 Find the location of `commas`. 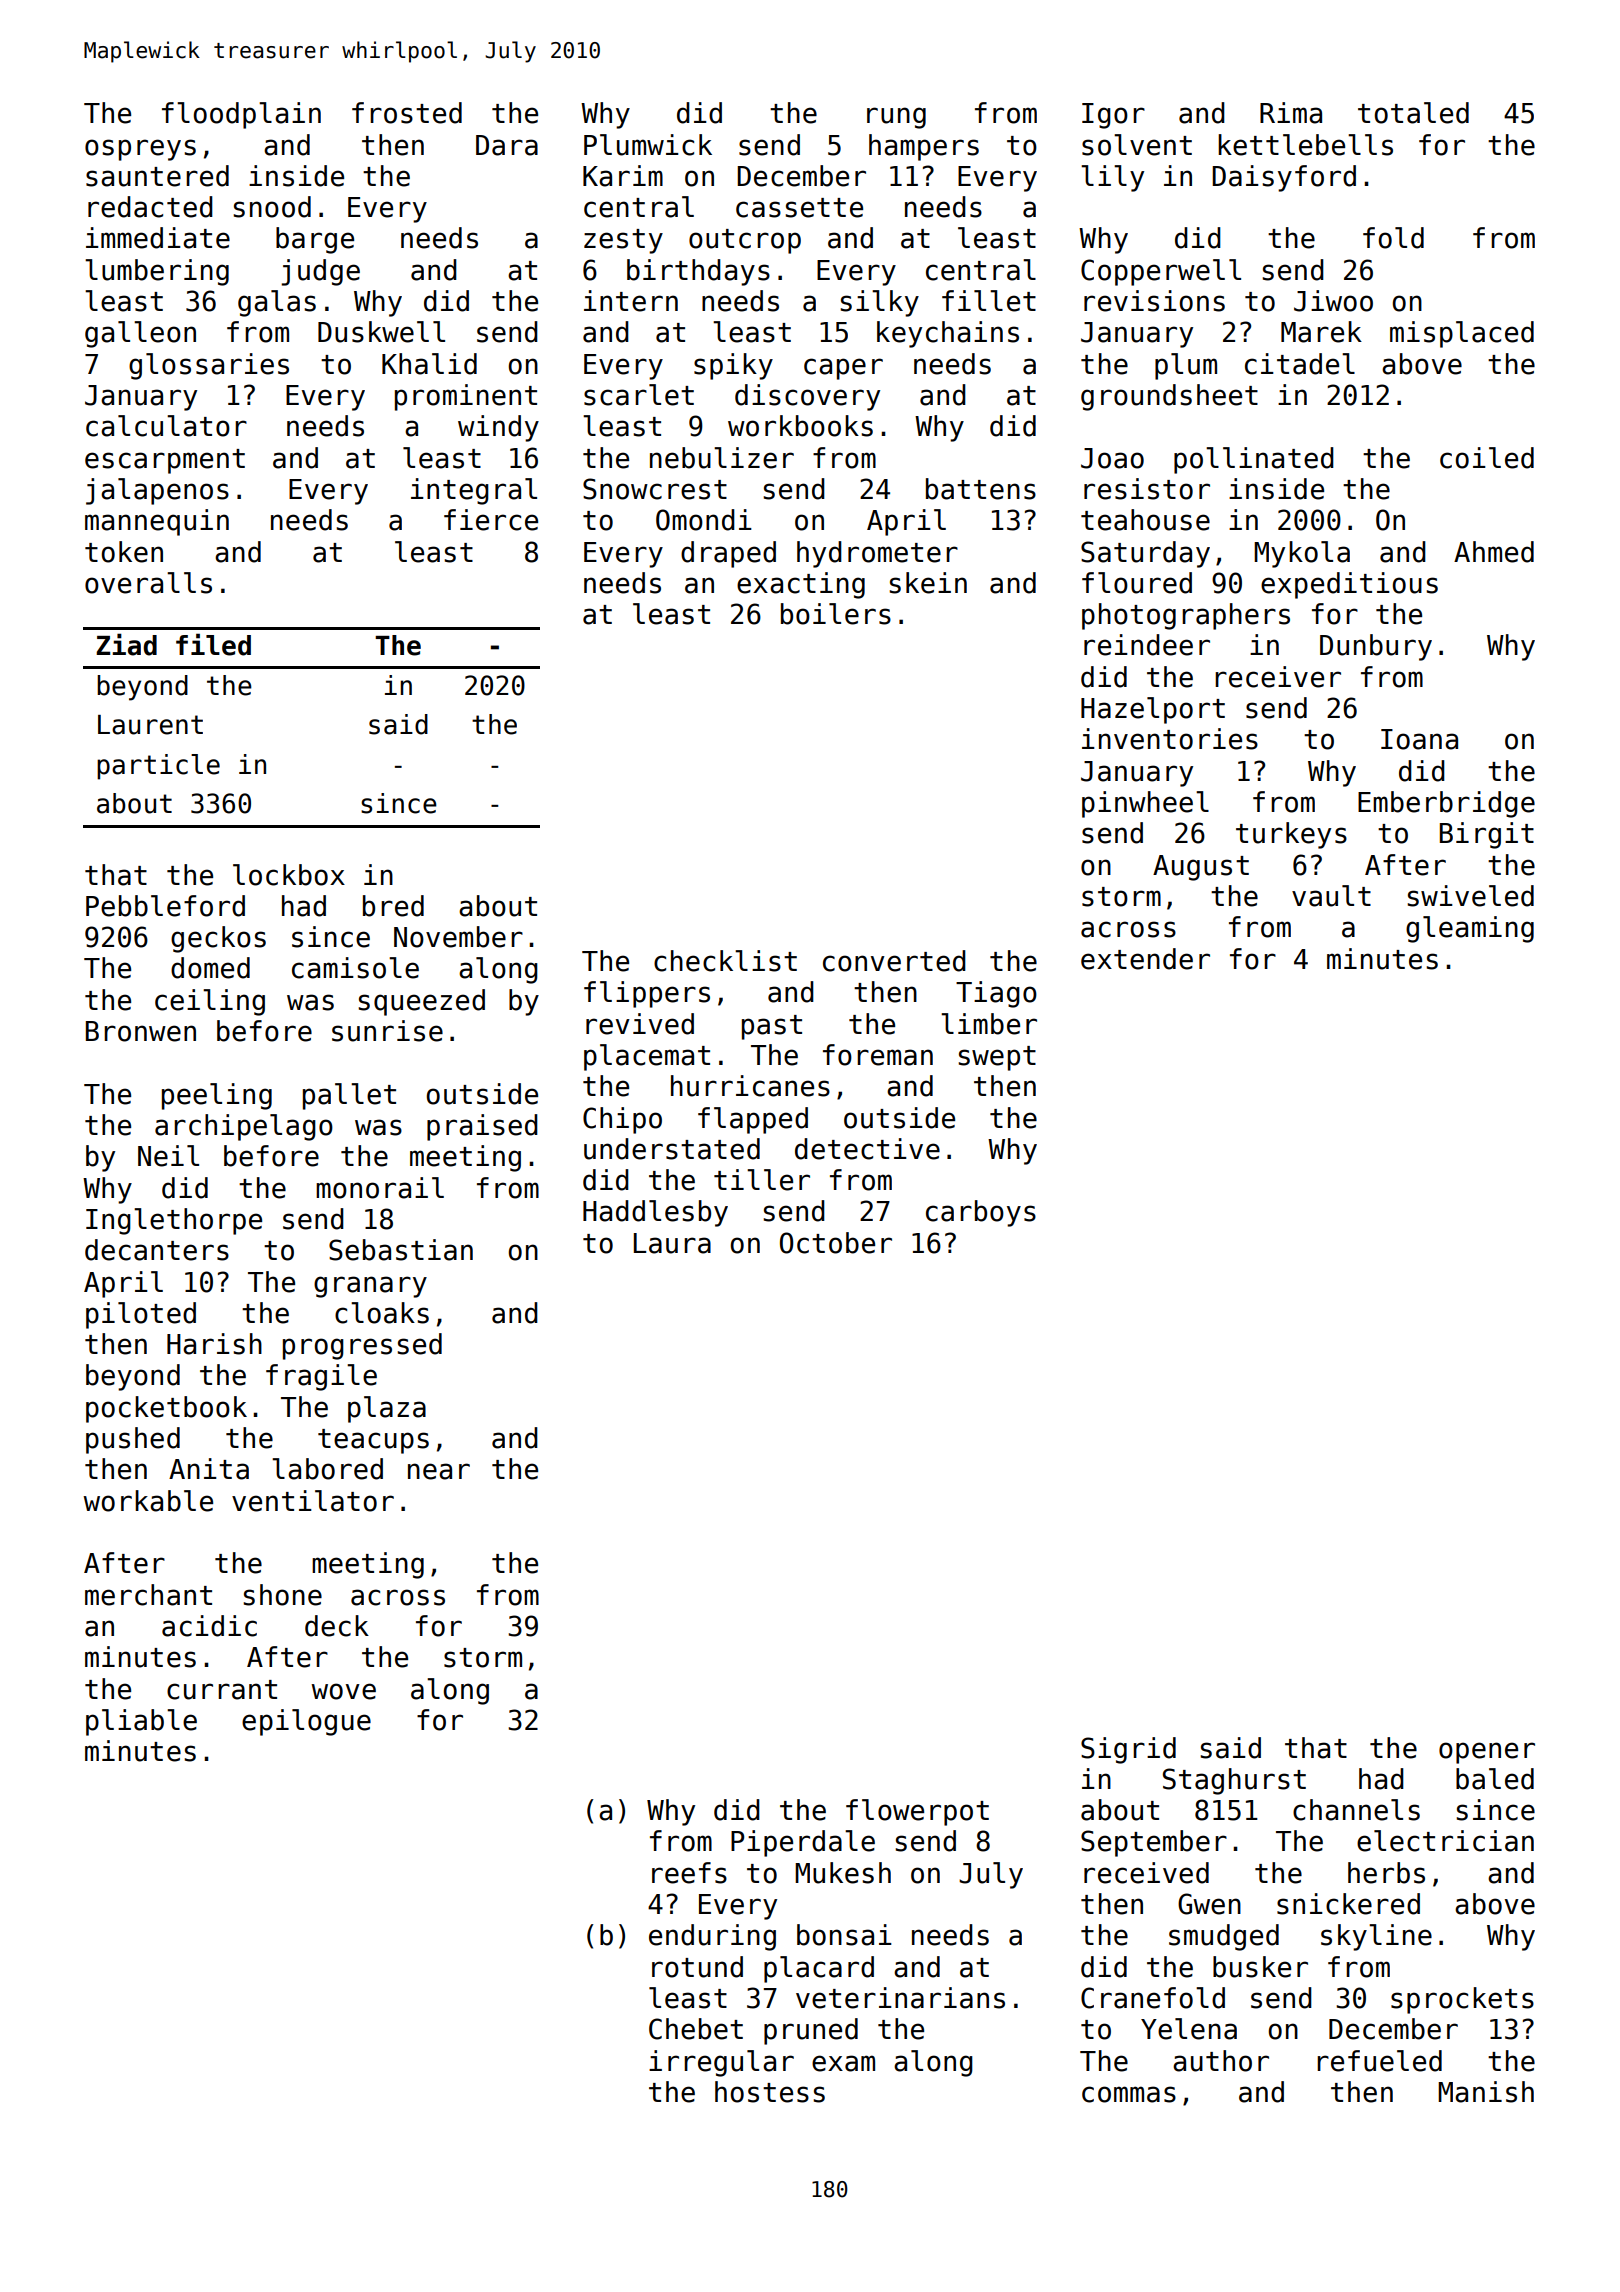

commas is located at coordinates (1129, 2094).
